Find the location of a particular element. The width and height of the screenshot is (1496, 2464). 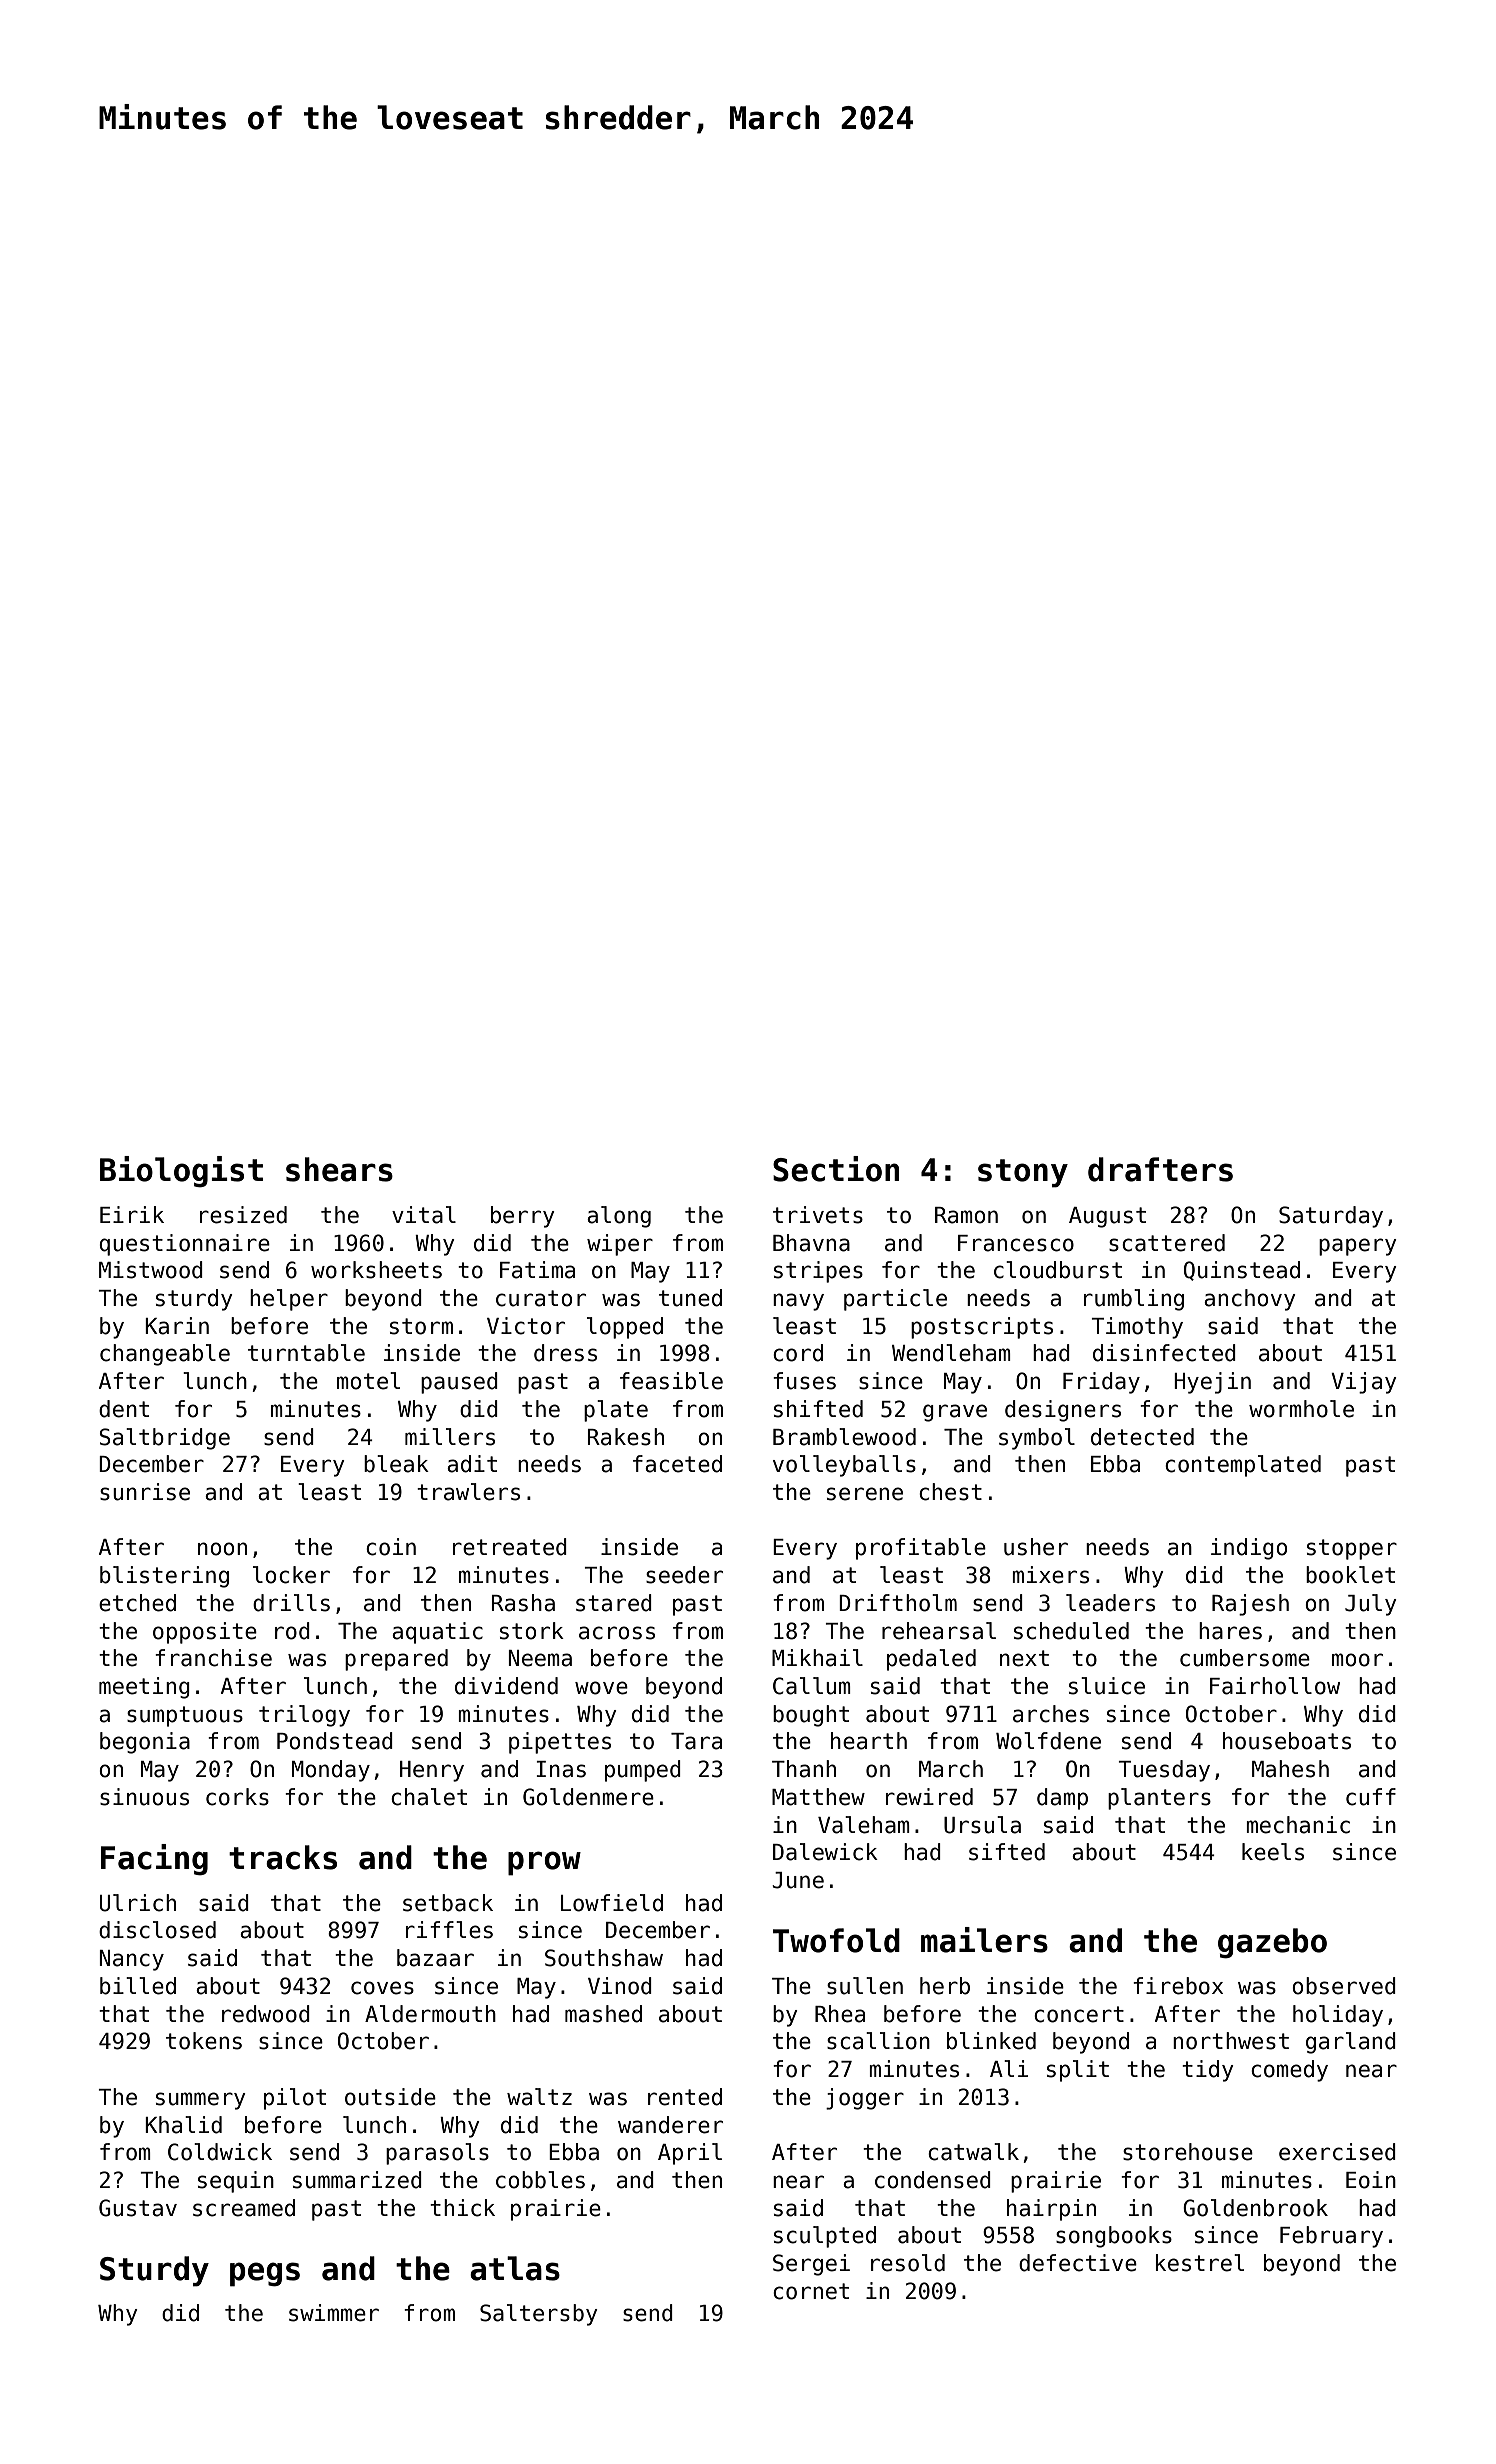

moor is located at coordinates (1357, 1660).
